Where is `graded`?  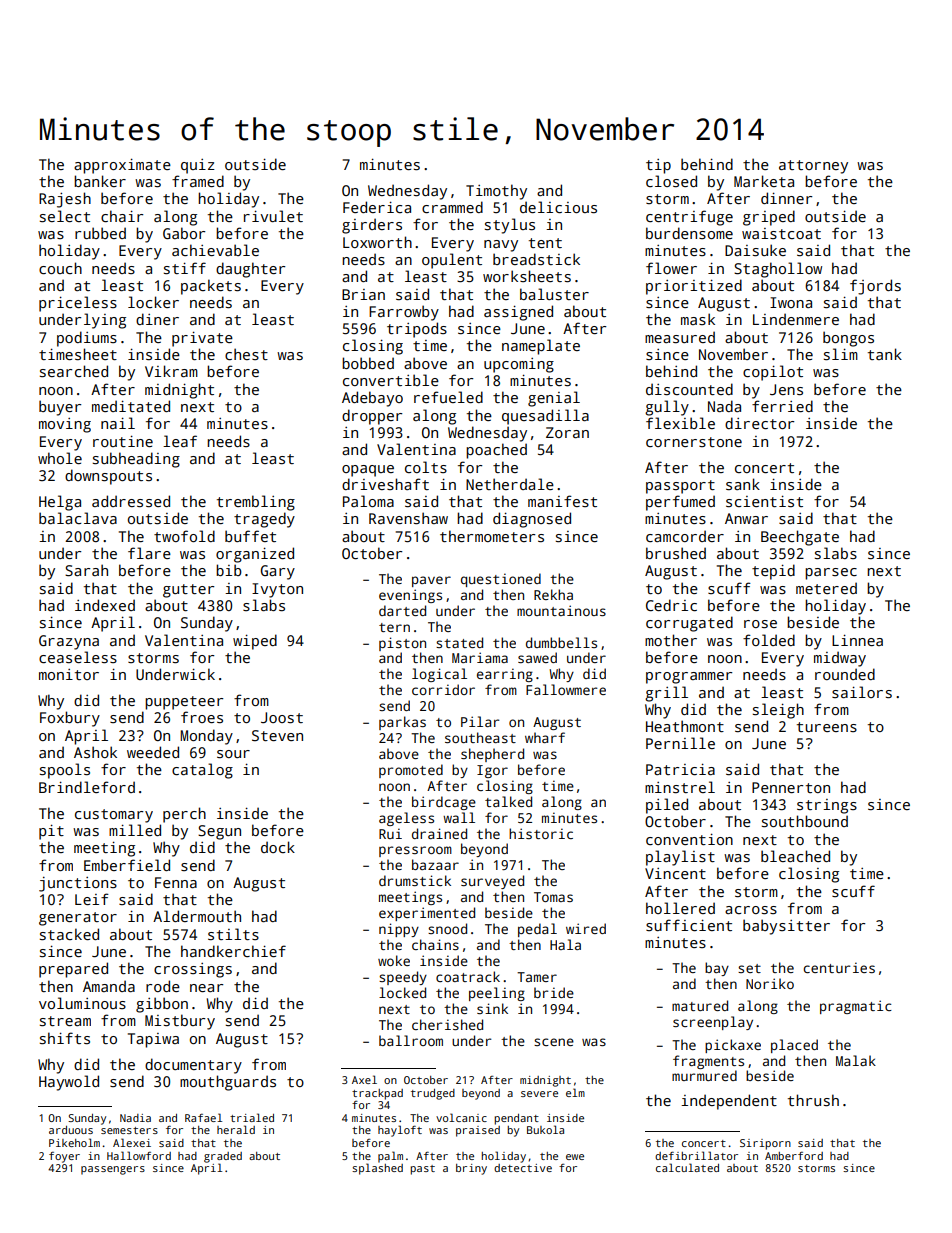 graded is located at coordinates (223, 1157).
